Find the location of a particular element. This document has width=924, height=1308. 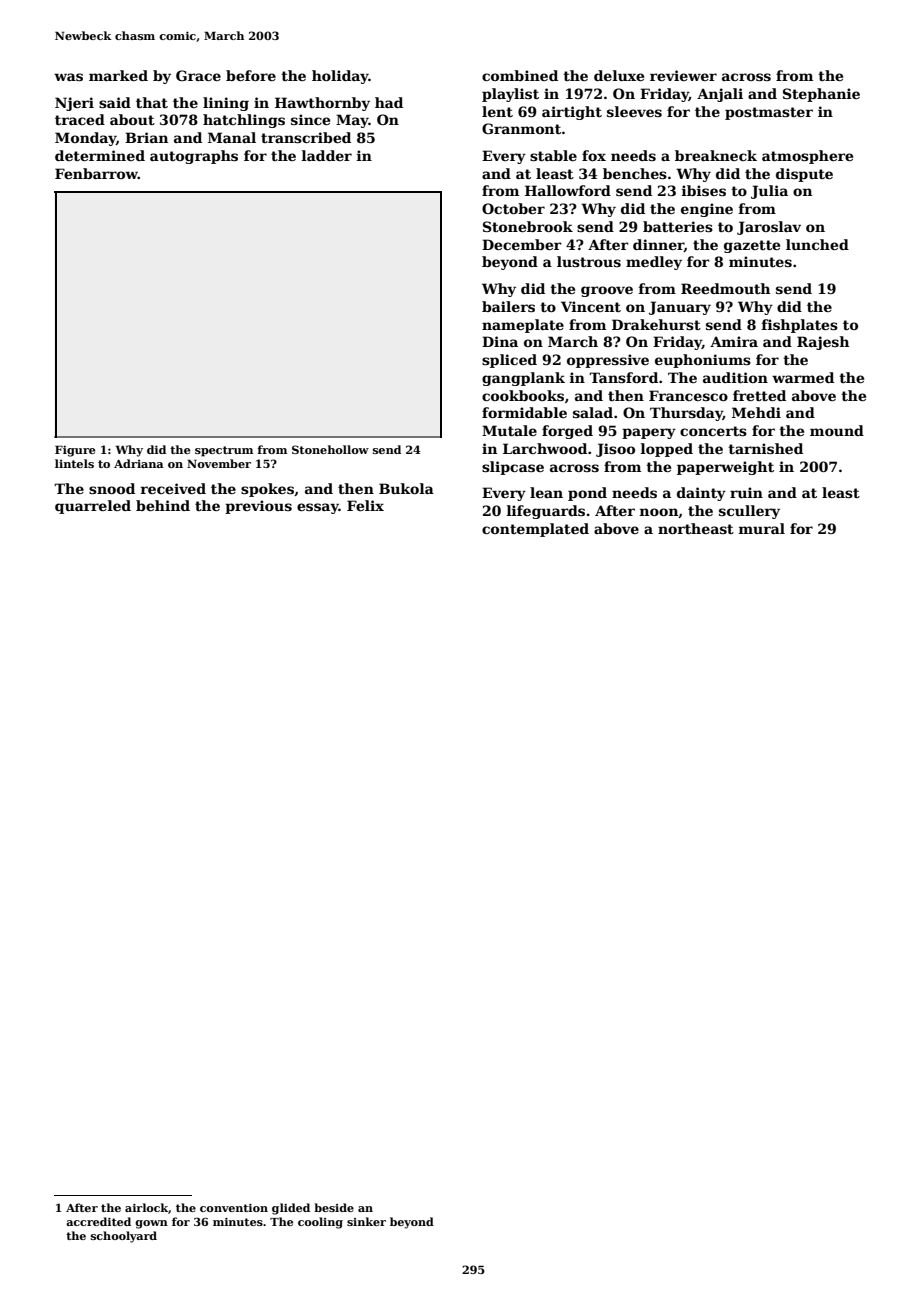

Stephanie is located at coordinates (821, 95).
